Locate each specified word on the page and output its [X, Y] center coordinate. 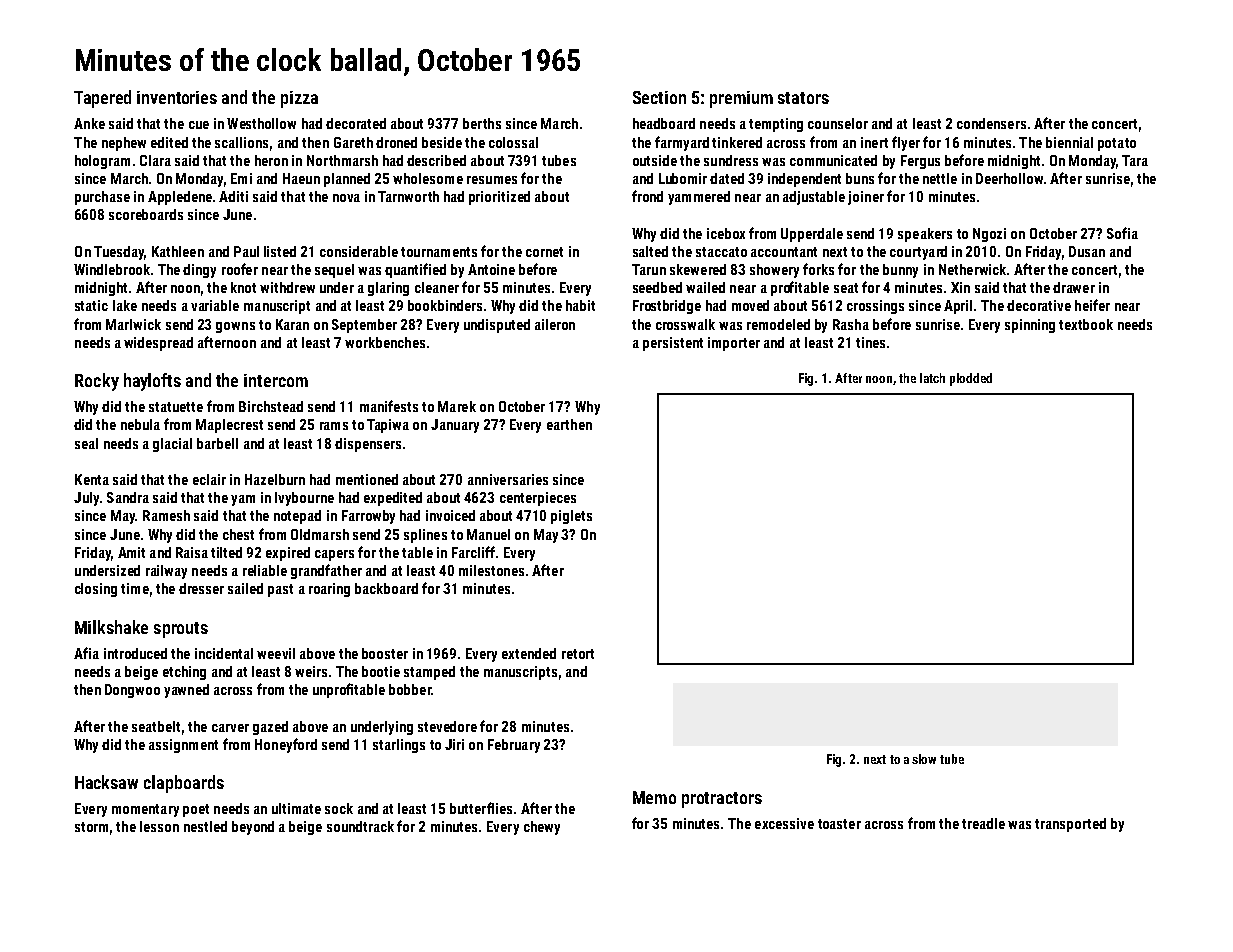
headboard [664, 123]
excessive [784, 823]
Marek [457, 406]
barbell [217, 443]
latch [932, 378]
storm [91, 827]
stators [803, 98]
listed [280, 251]
